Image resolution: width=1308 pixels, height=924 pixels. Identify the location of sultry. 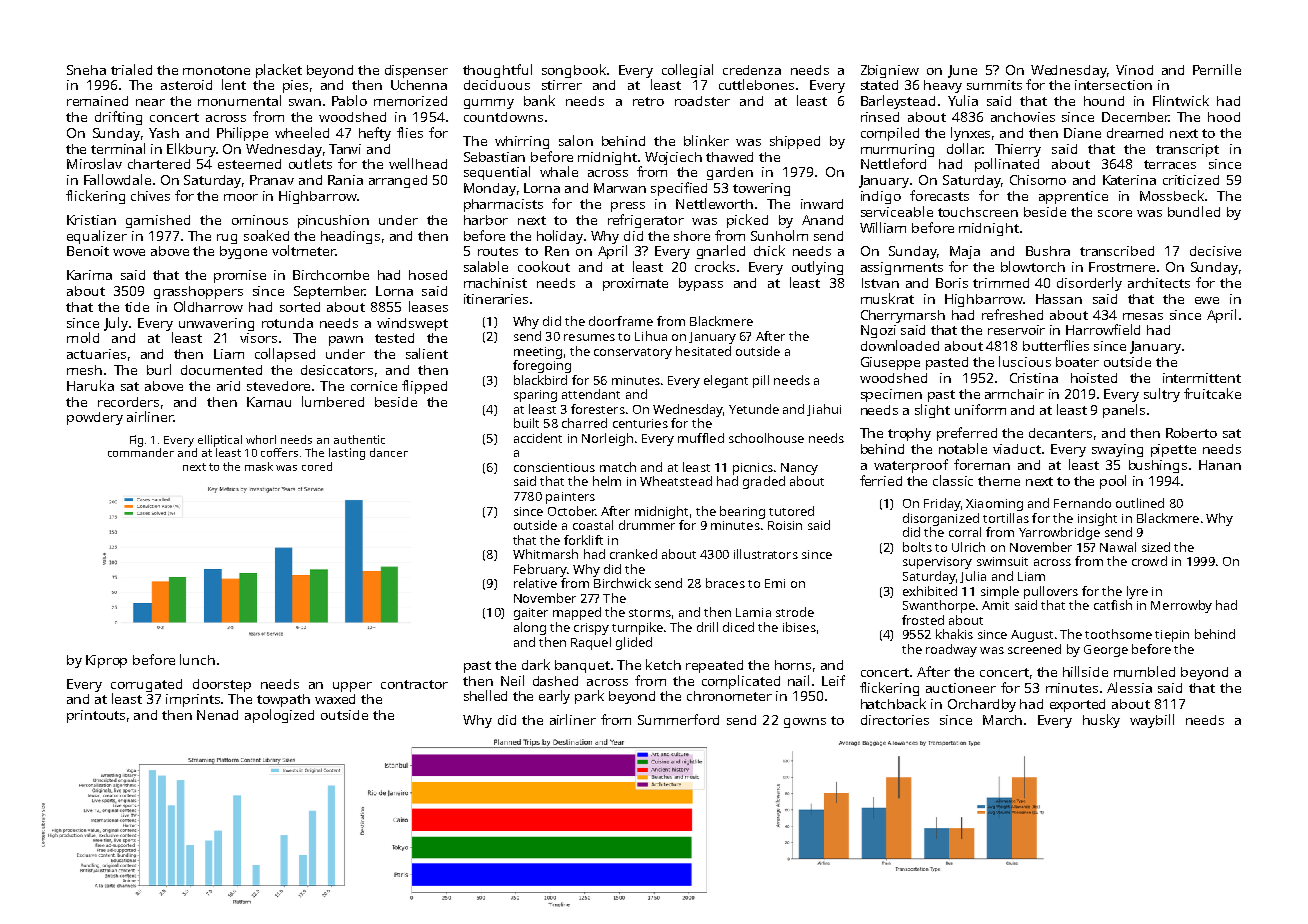
(1162, 395).
